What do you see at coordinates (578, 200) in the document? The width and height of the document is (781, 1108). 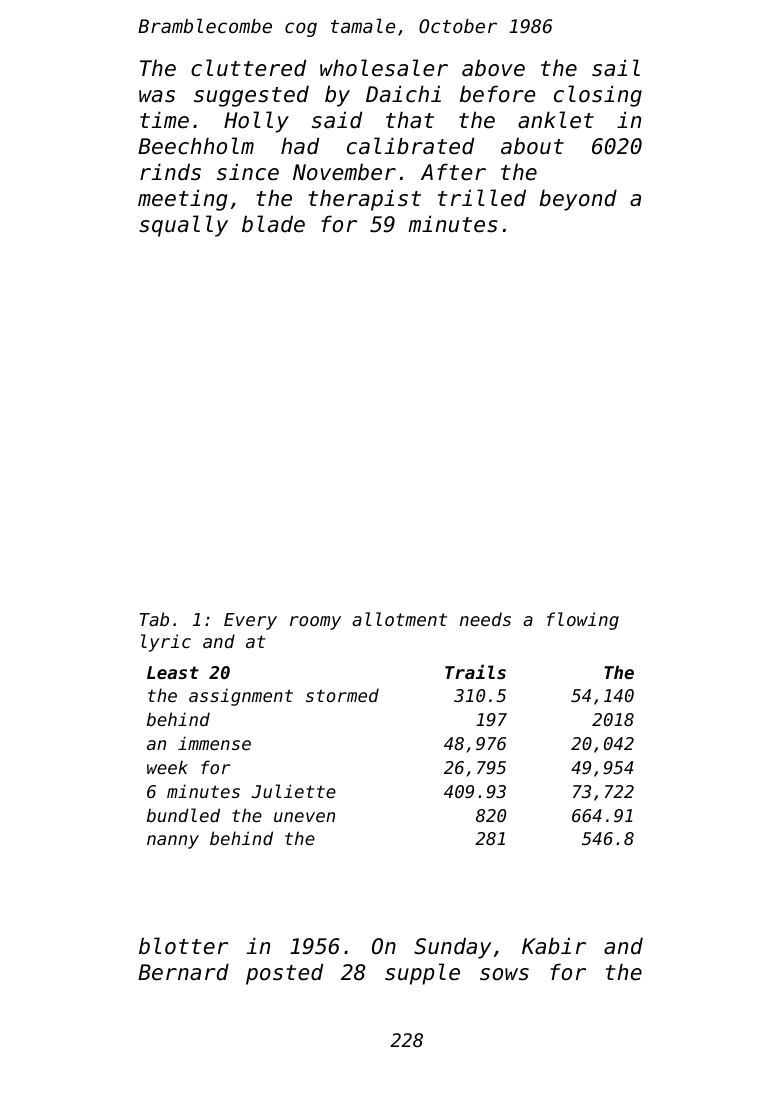 I see `beyond` at bounding box center [578, 200].
